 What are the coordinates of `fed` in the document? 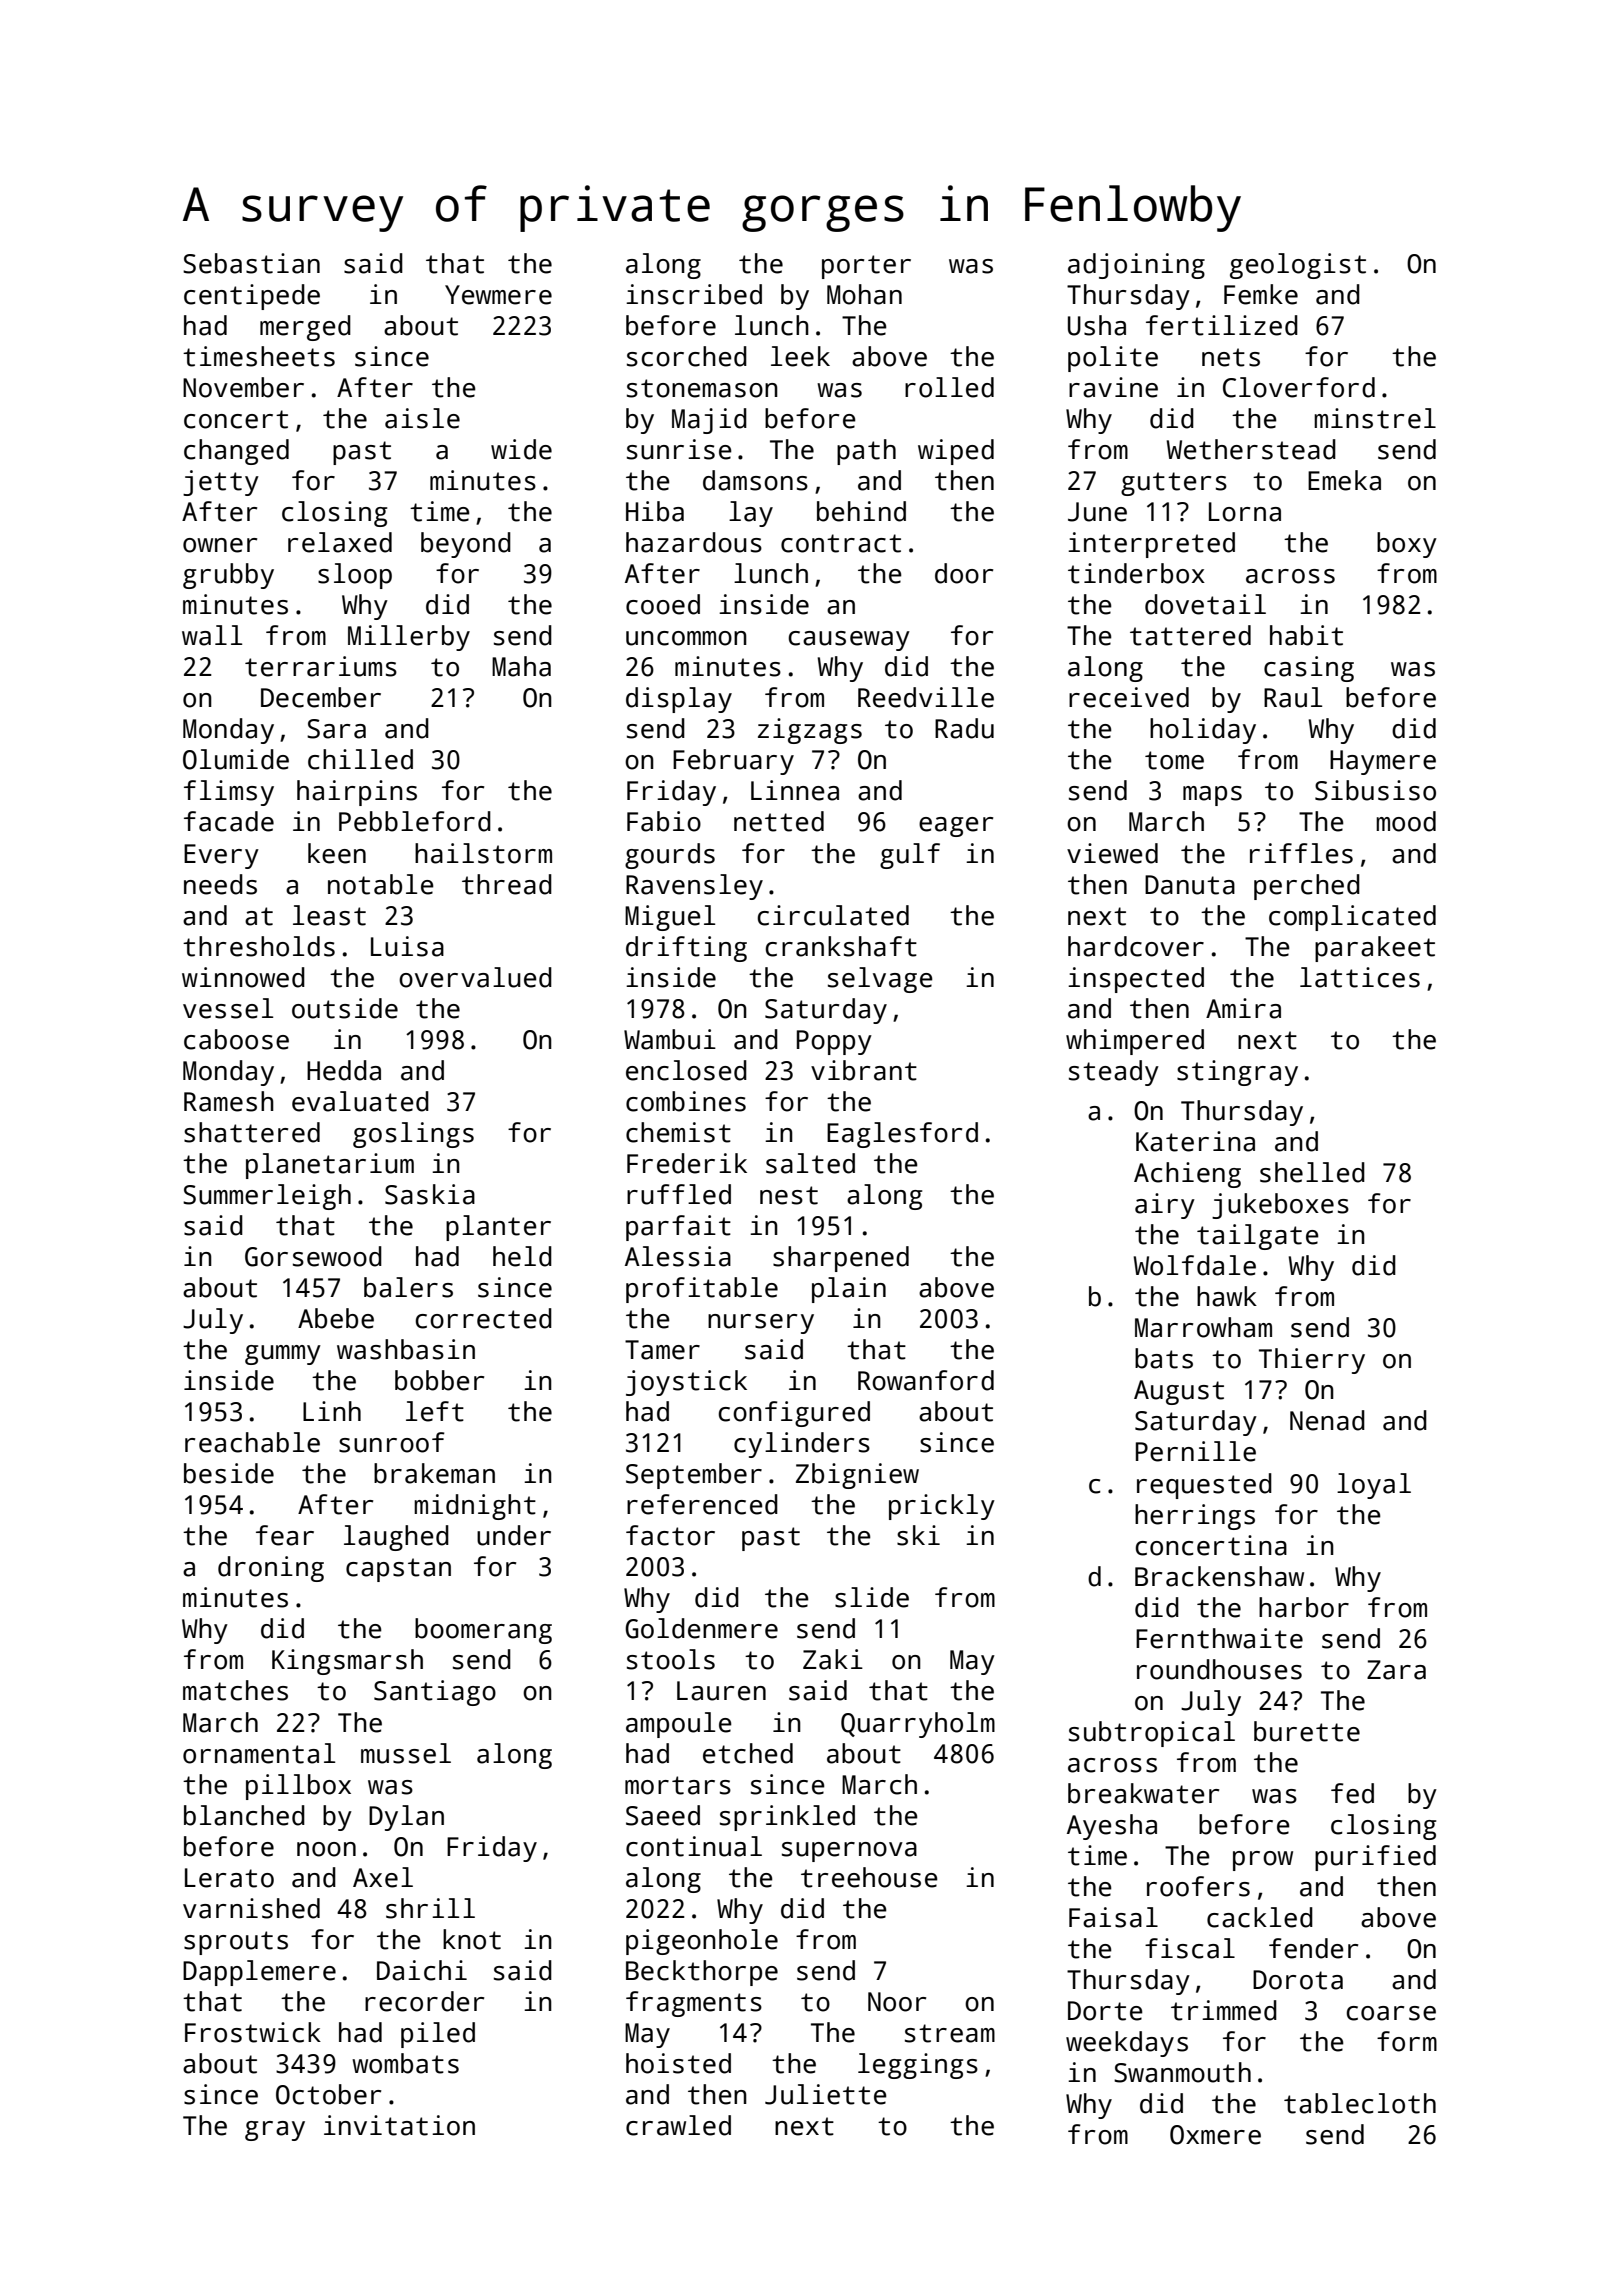 It's located at (1352, 1793).
